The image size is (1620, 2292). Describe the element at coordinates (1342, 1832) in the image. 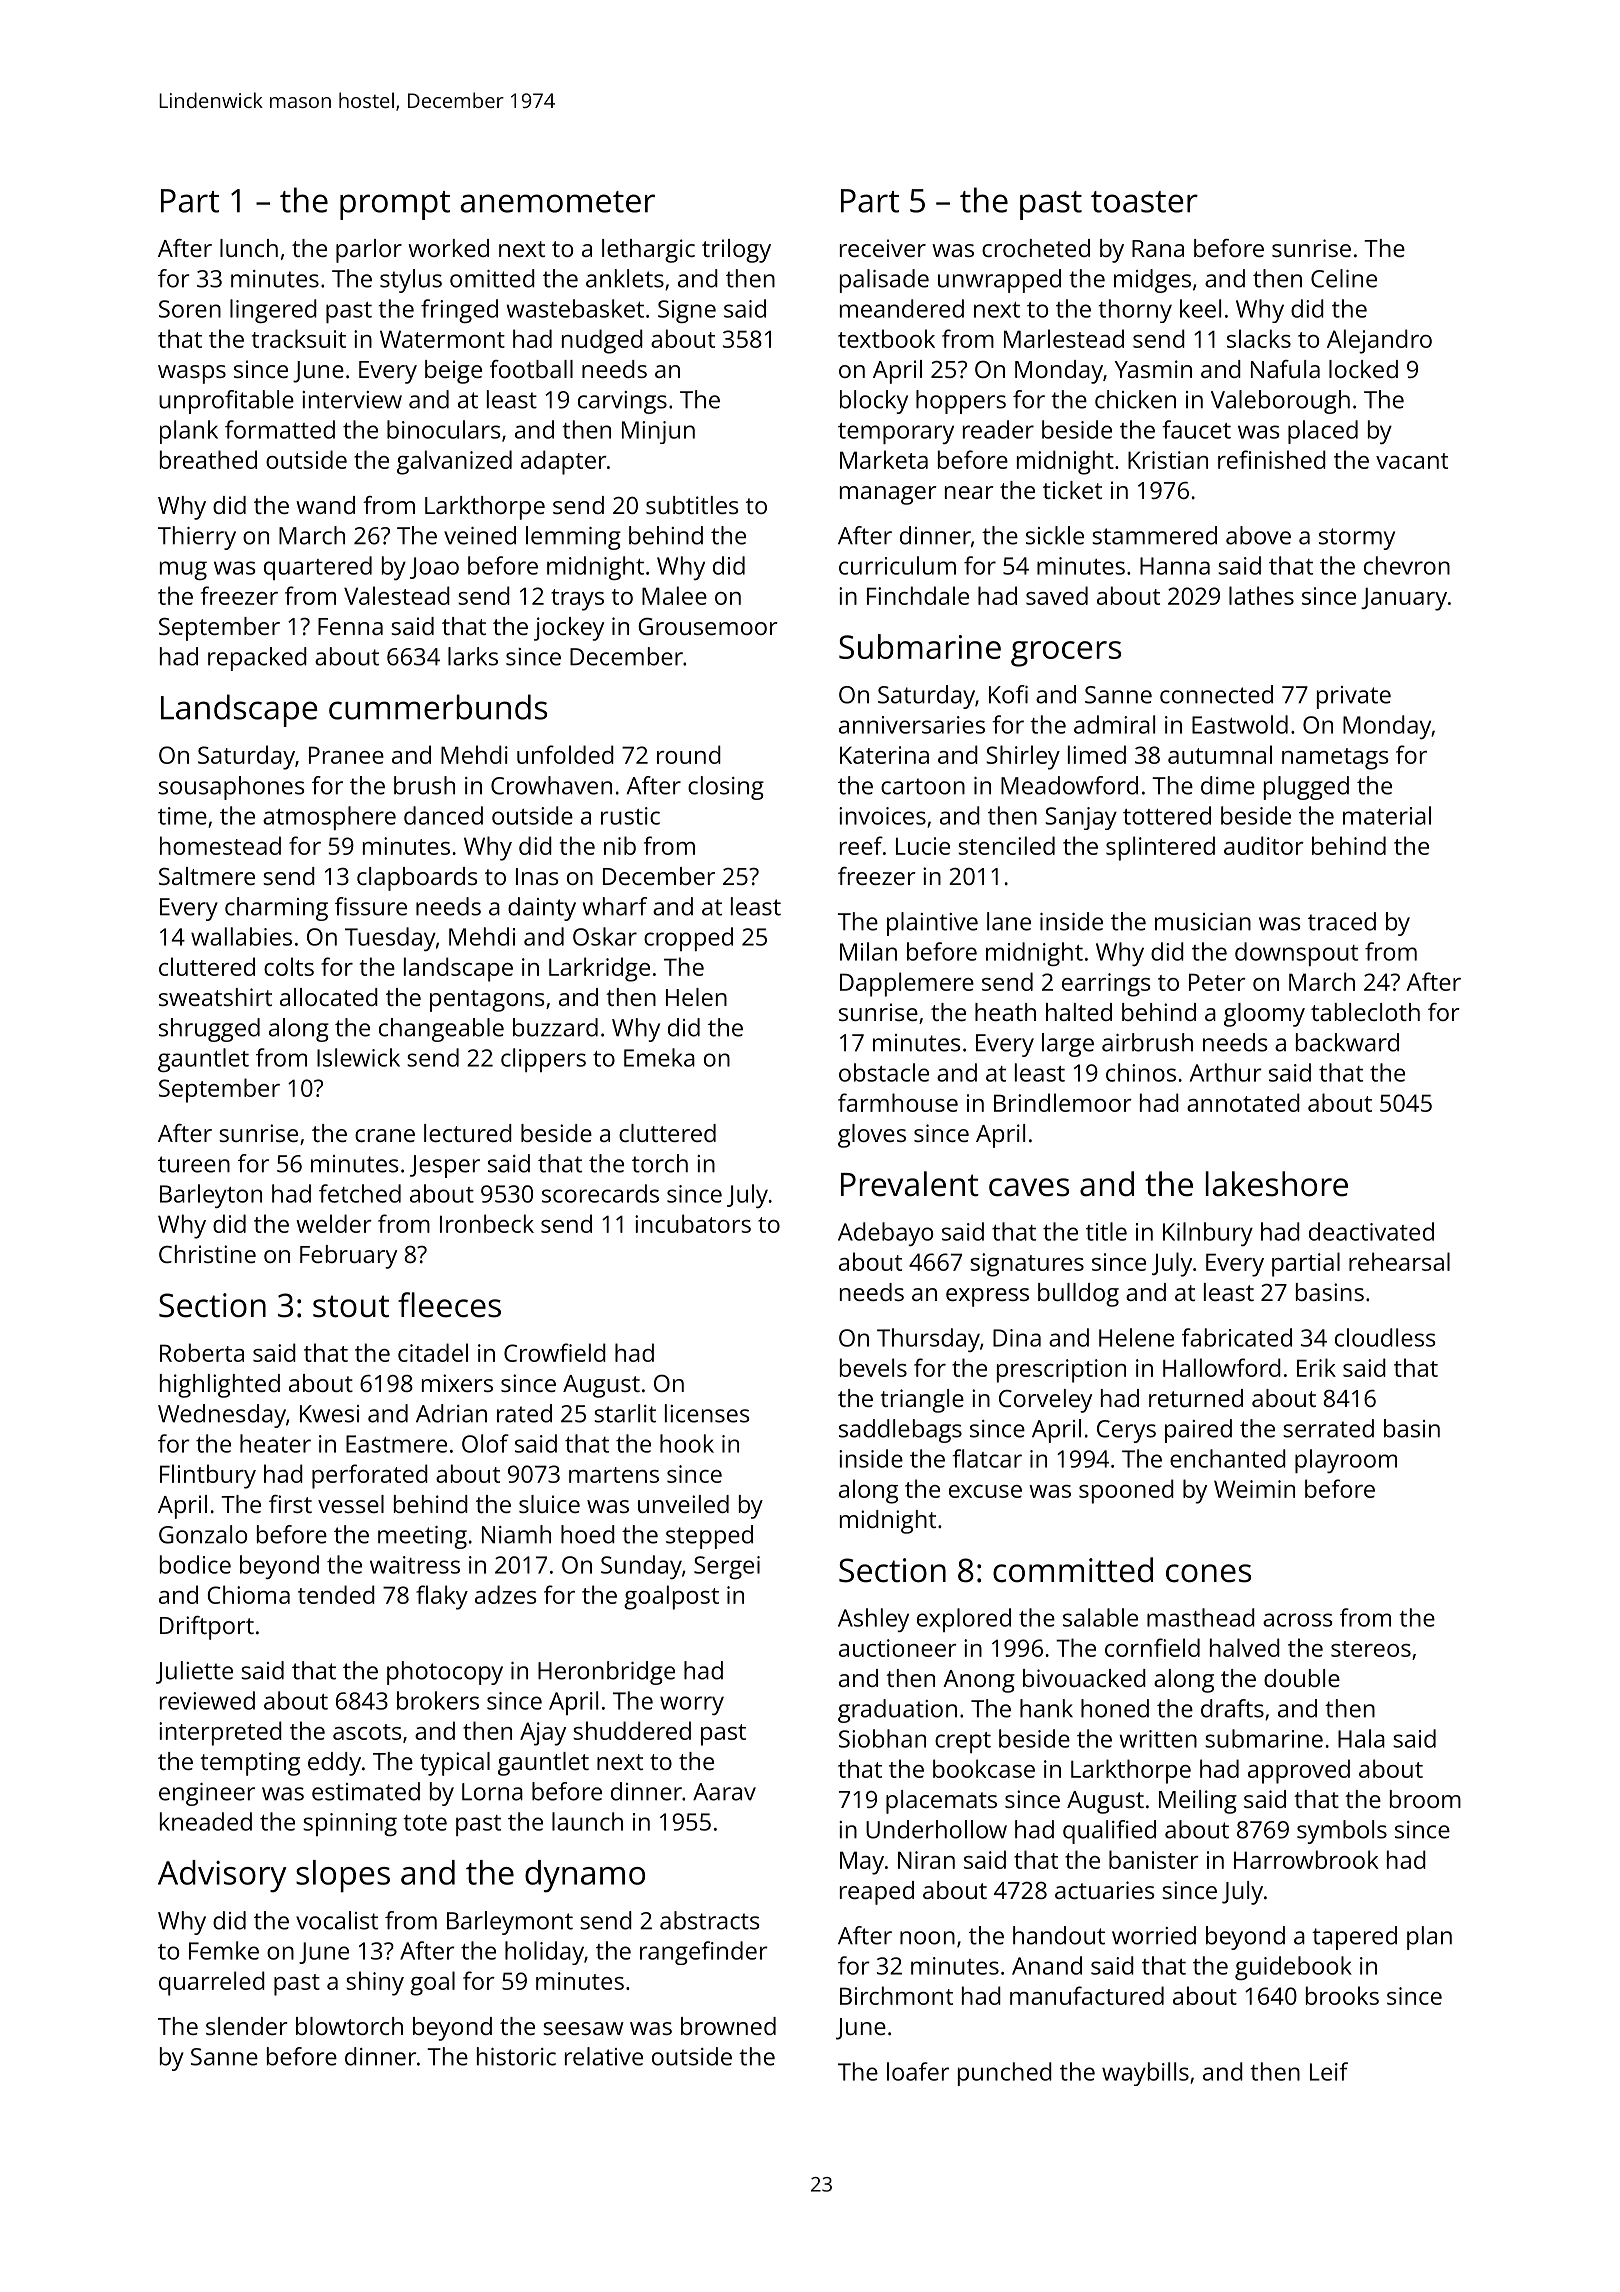

I see `symbols` at that location.
